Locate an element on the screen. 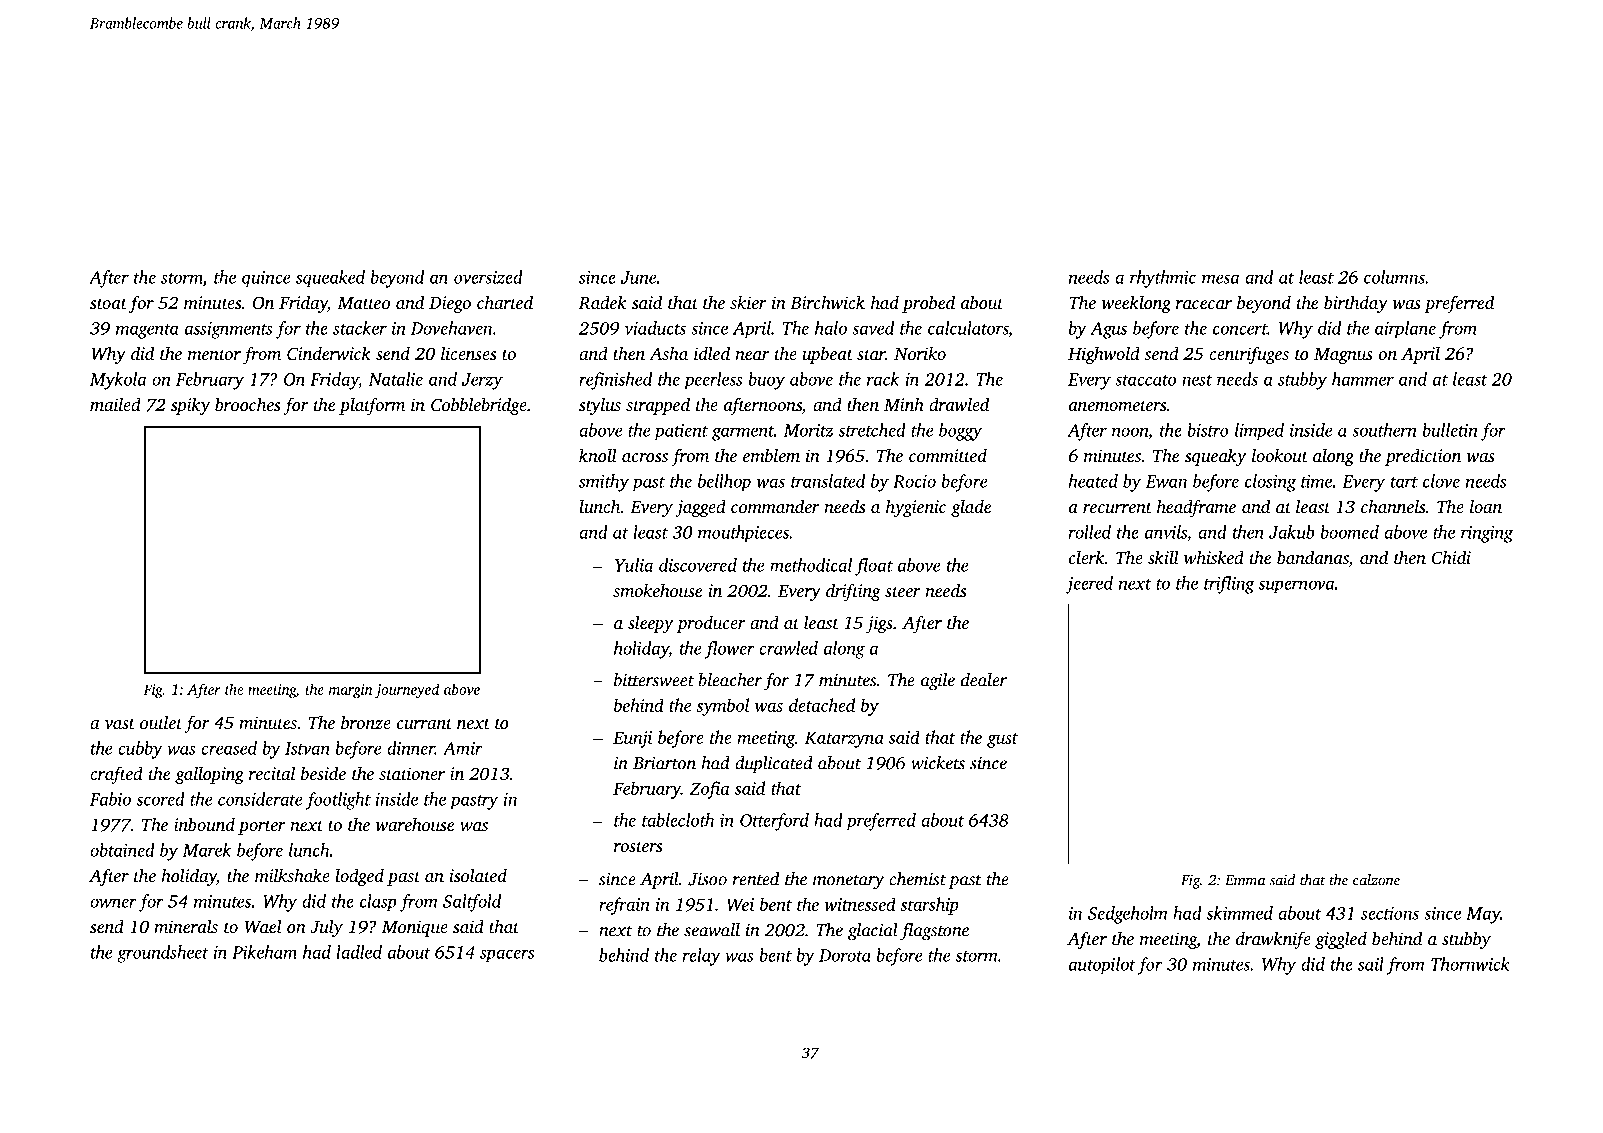 This screenshot has height=1133, width=1603. southern is located at coordinates (1384, 430).
